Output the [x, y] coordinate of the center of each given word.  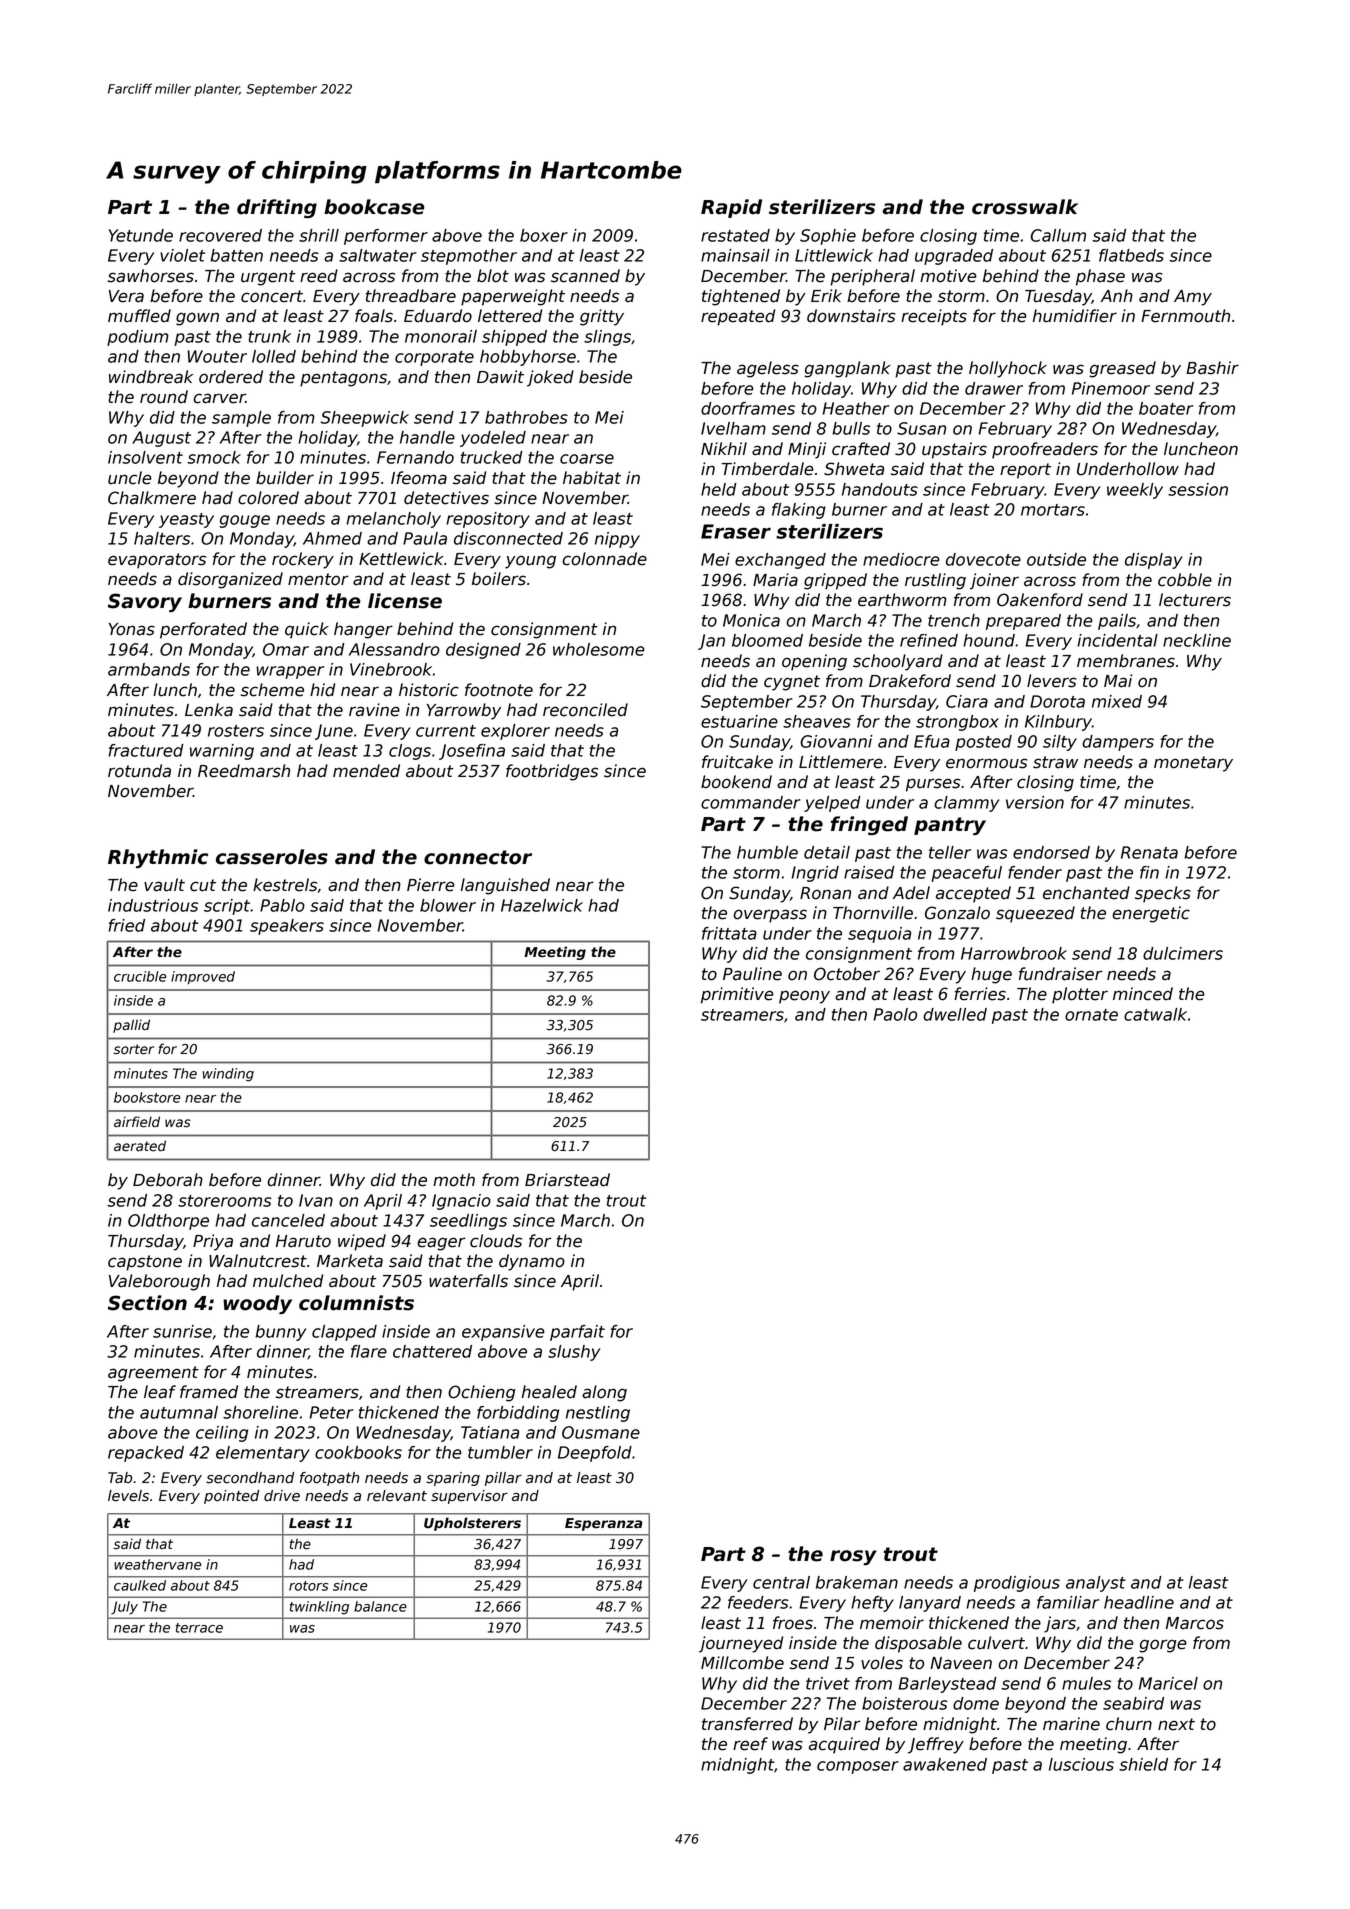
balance [380, 1606]
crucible [140, 976]
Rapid [731, 208]
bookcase [374, 207]
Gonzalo [957, 913]
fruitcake [737, 762]
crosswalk [1025, 207]
